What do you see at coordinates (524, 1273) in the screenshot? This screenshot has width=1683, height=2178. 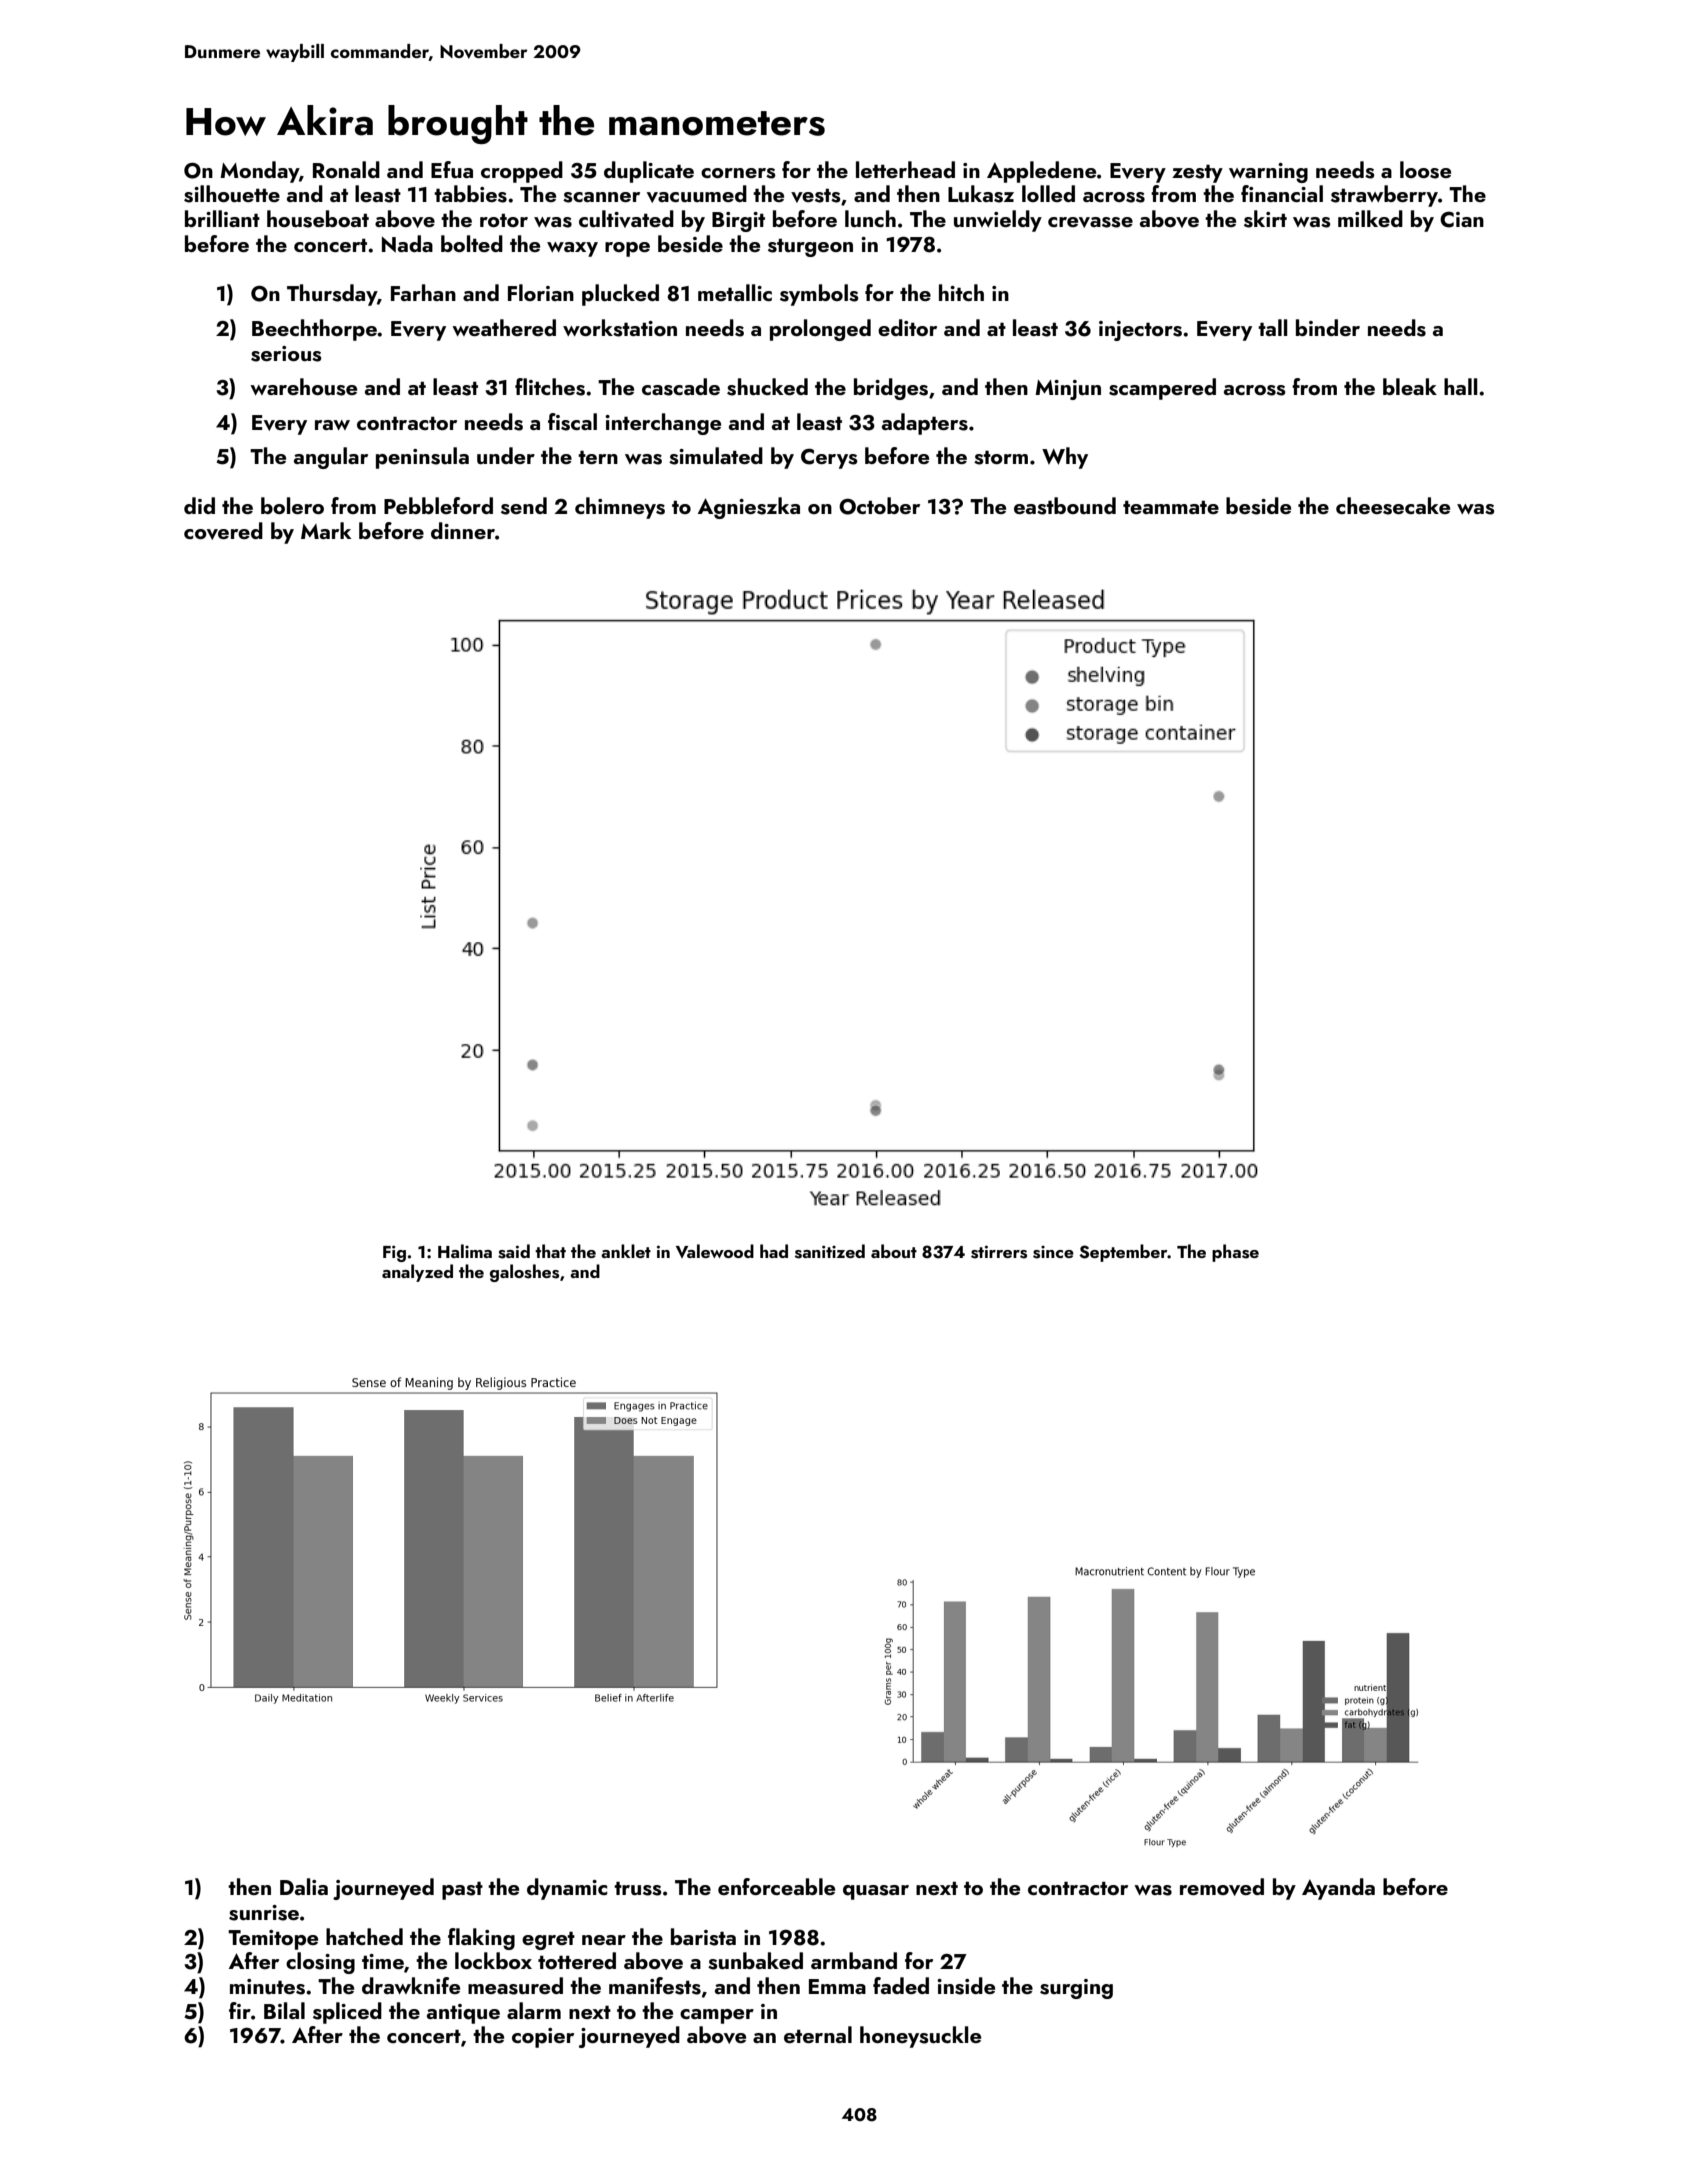 I see `galoshes` at bounding box center [524, 1273].
